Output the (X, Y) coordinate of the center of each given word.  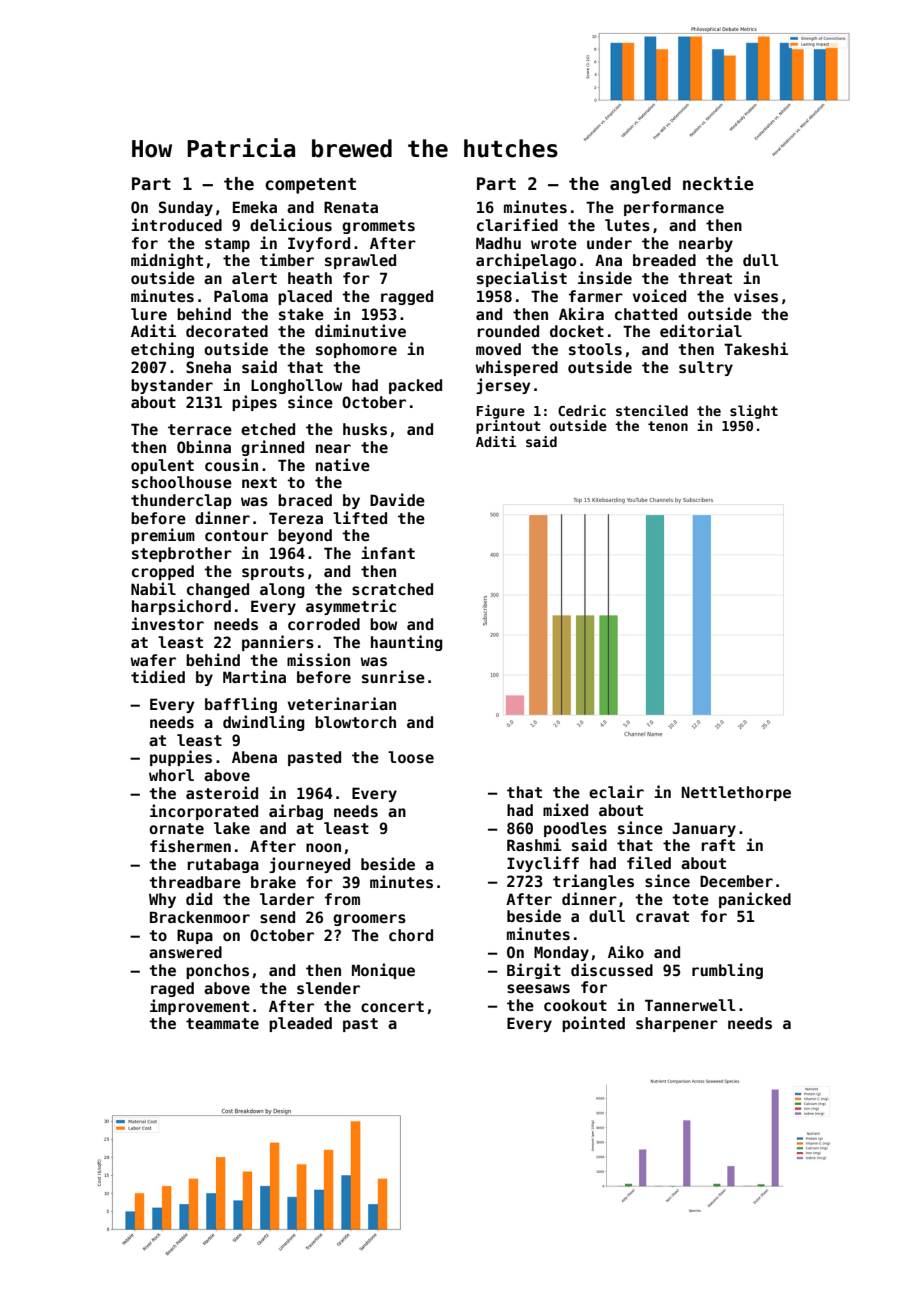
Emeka (255, 207)
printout (508, 427)
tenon (668, 426)
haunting (407, 643)
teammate (222, 1023)
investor (167, 623)
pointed (593, 1024)
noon (323, 847)
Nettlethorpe (736, 793)
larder (287, 899)
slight (754, 412)
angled (640, 185)
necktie (718, 183)
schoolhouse (182, 482)
